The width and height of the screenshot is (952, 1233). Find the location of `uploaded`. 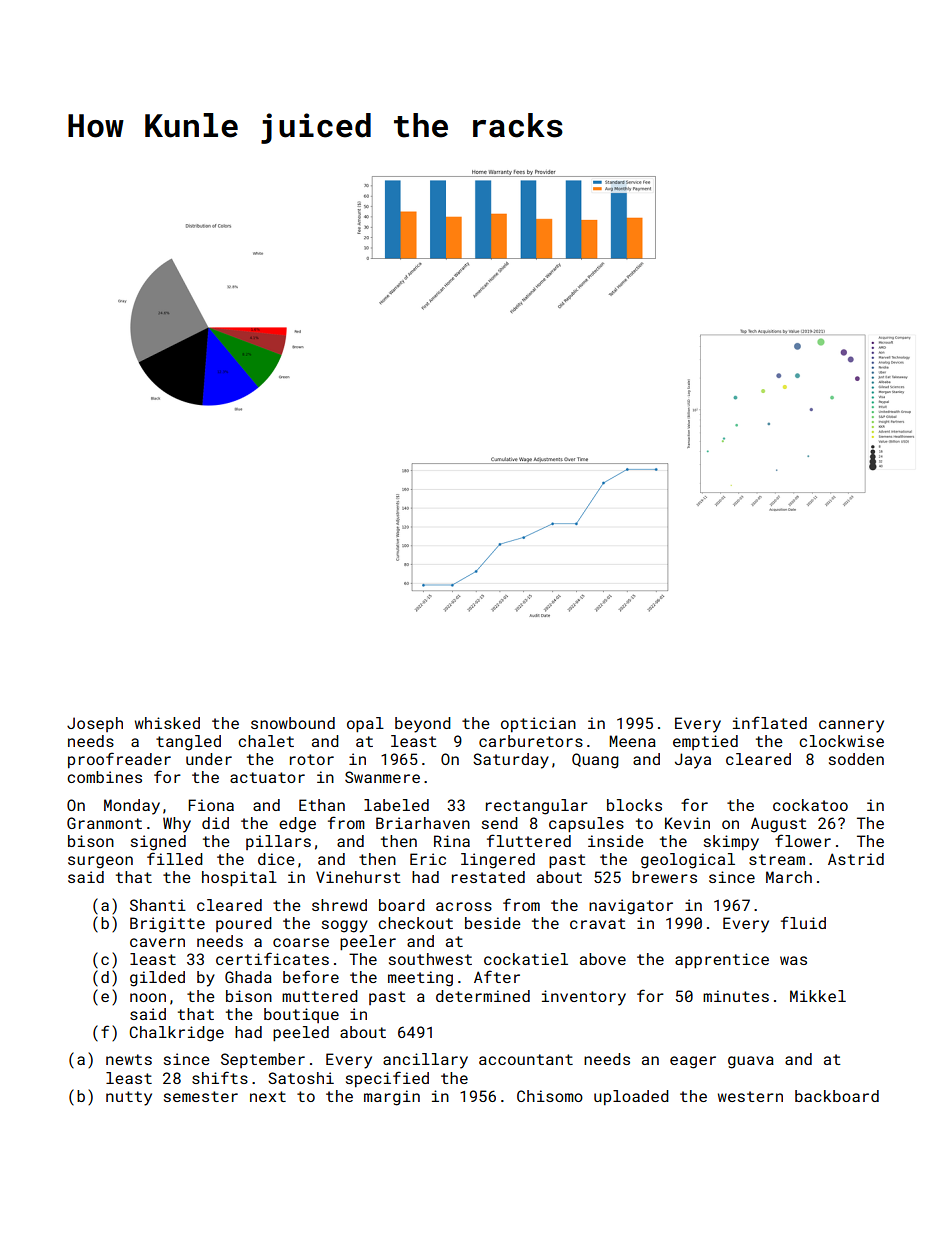

uploaded is located at coordinates (631, 1097).
